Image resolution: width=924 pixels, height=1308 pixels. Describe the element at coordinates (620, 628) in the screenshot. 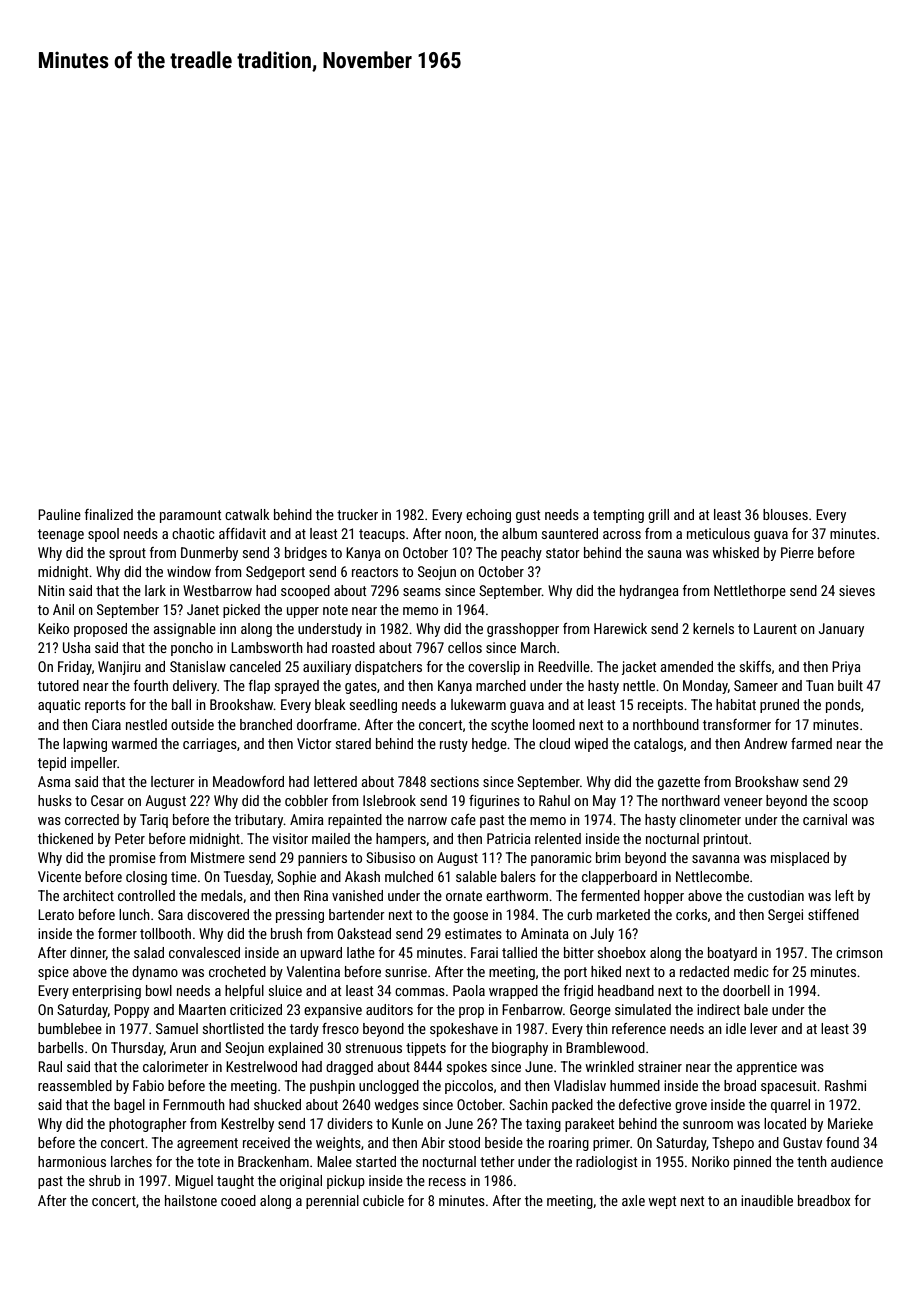

I see `Harewick` at that location.
